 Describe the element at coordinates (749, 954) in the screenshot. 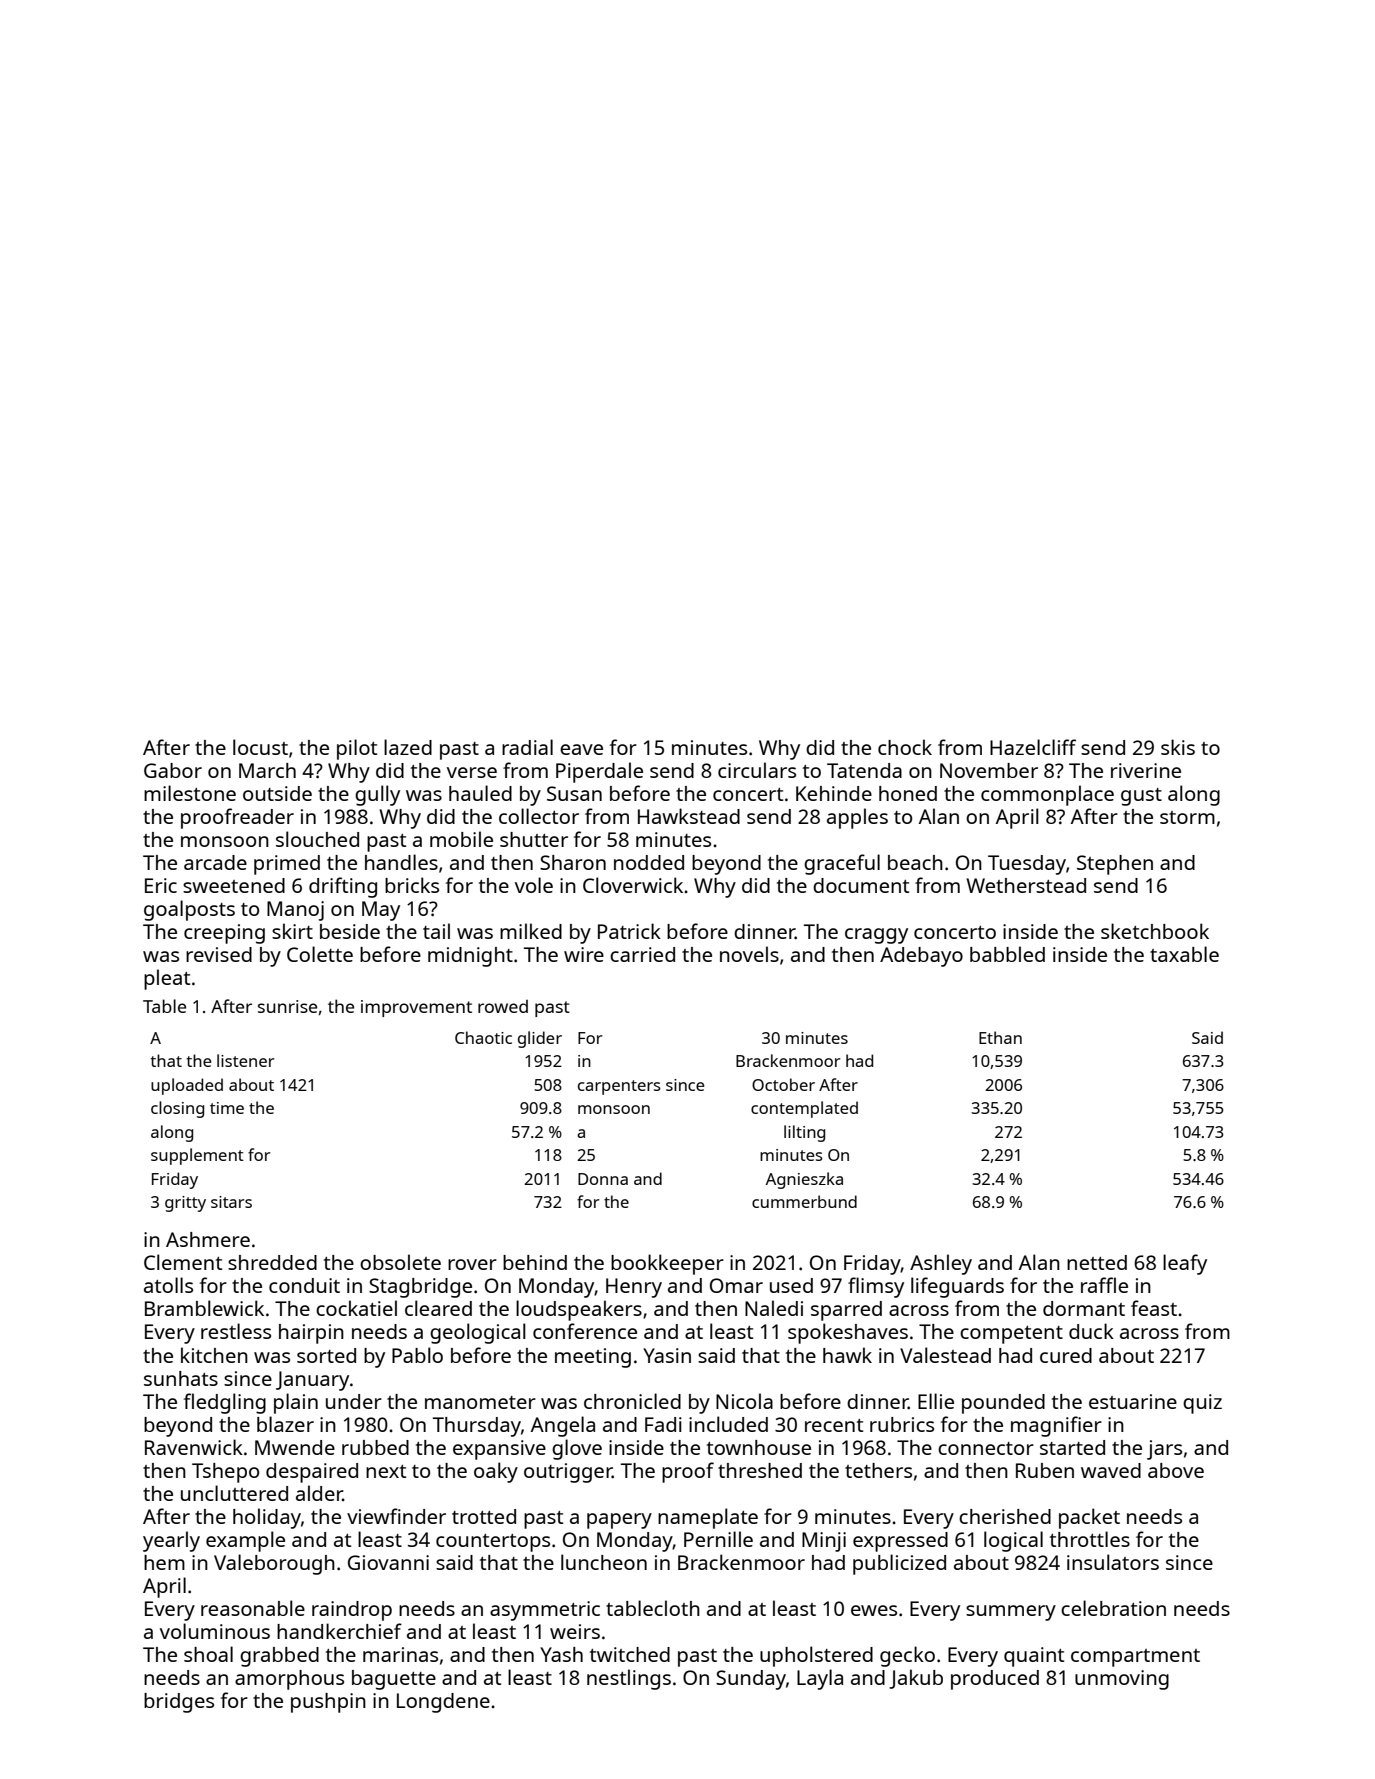

I see `novels` at that location.
